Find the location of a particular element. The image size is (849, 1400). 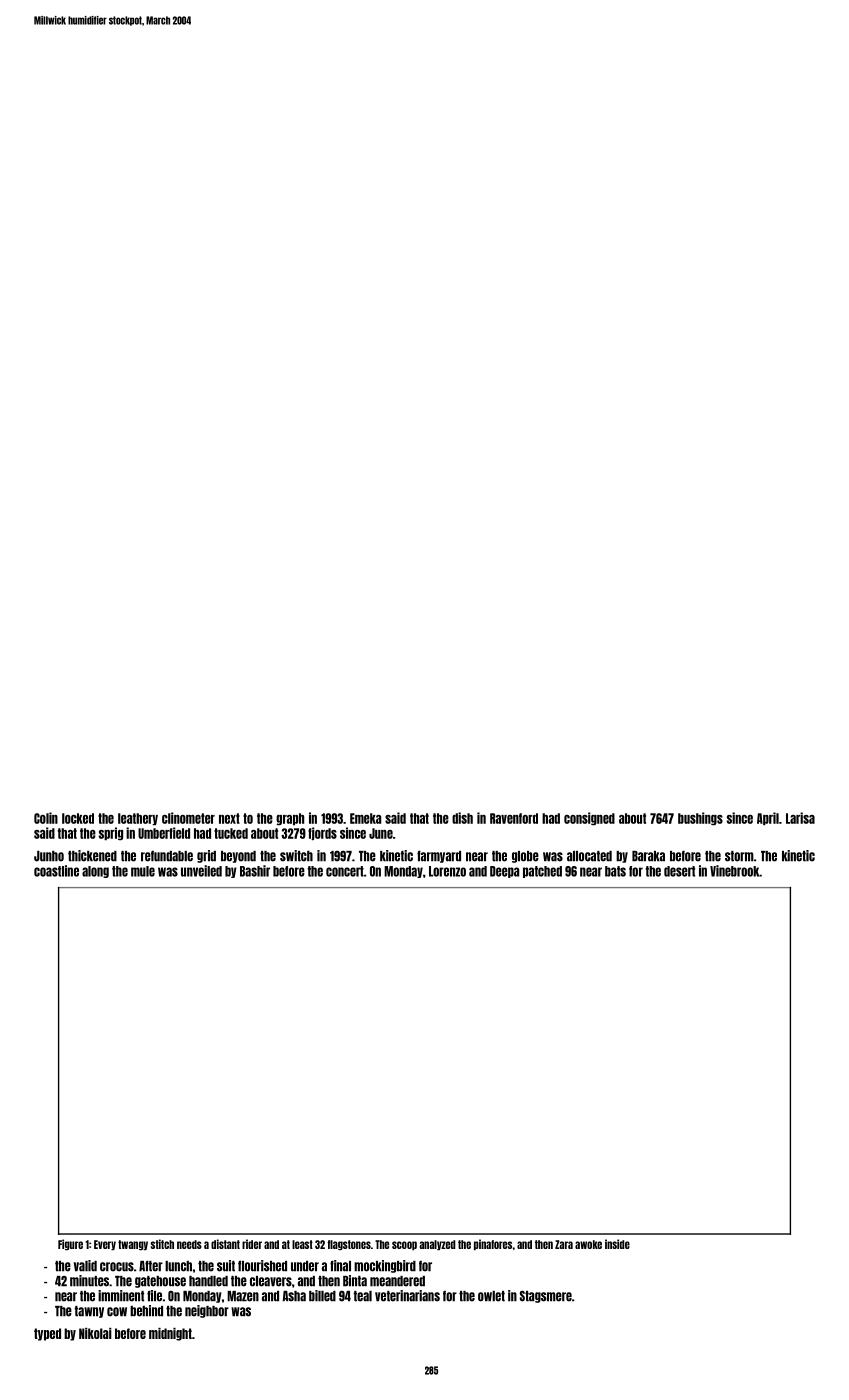

stitch is located at coordinates (162, 1244).
